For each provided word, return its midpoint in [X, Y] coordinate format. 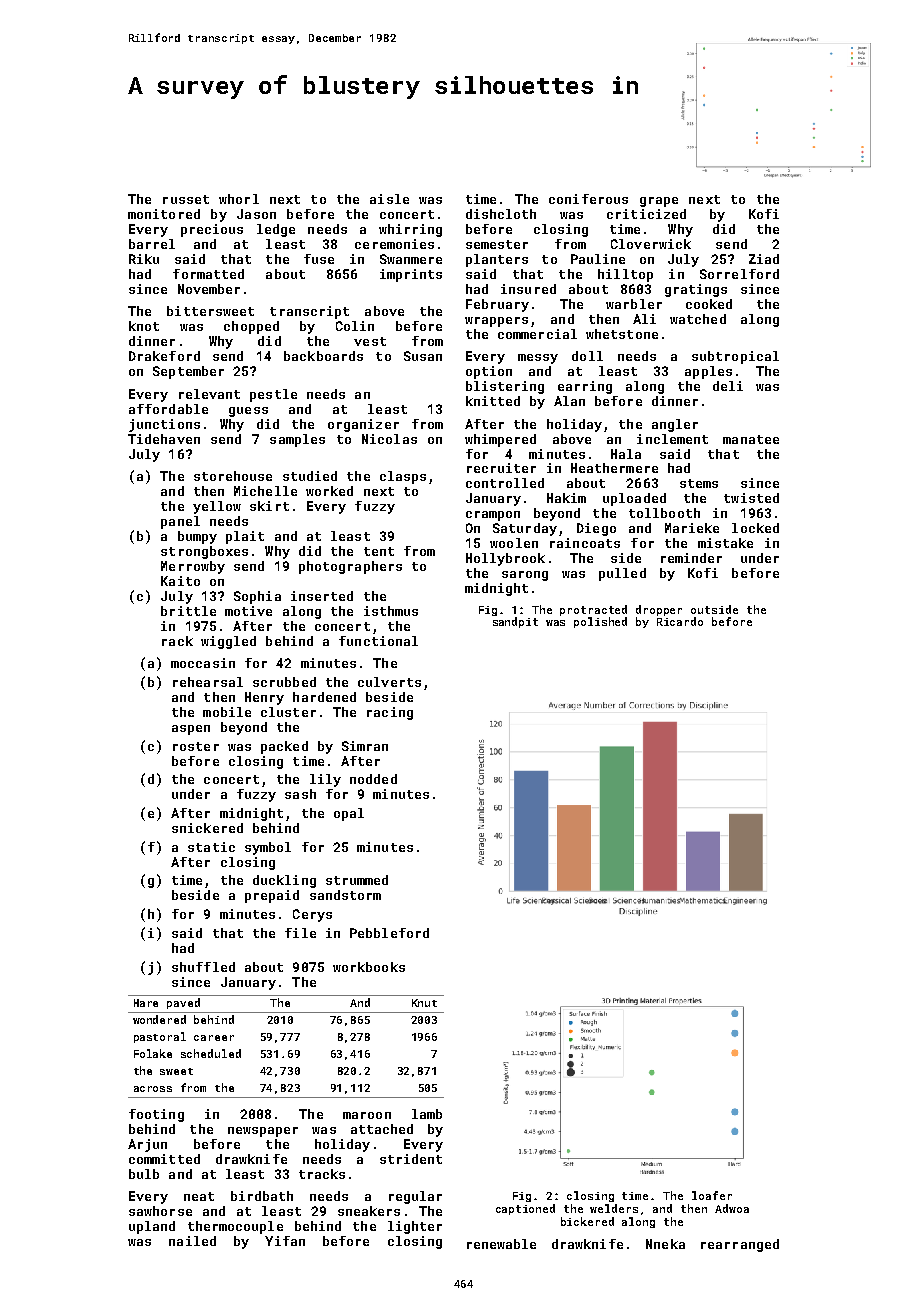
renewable [501, 1244]
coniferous [588, 199]
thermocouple [235, 1227]
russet [186, 199]
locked [755, 528]
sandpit [515, 622]
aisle [389, 199]
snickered [207, 828]
